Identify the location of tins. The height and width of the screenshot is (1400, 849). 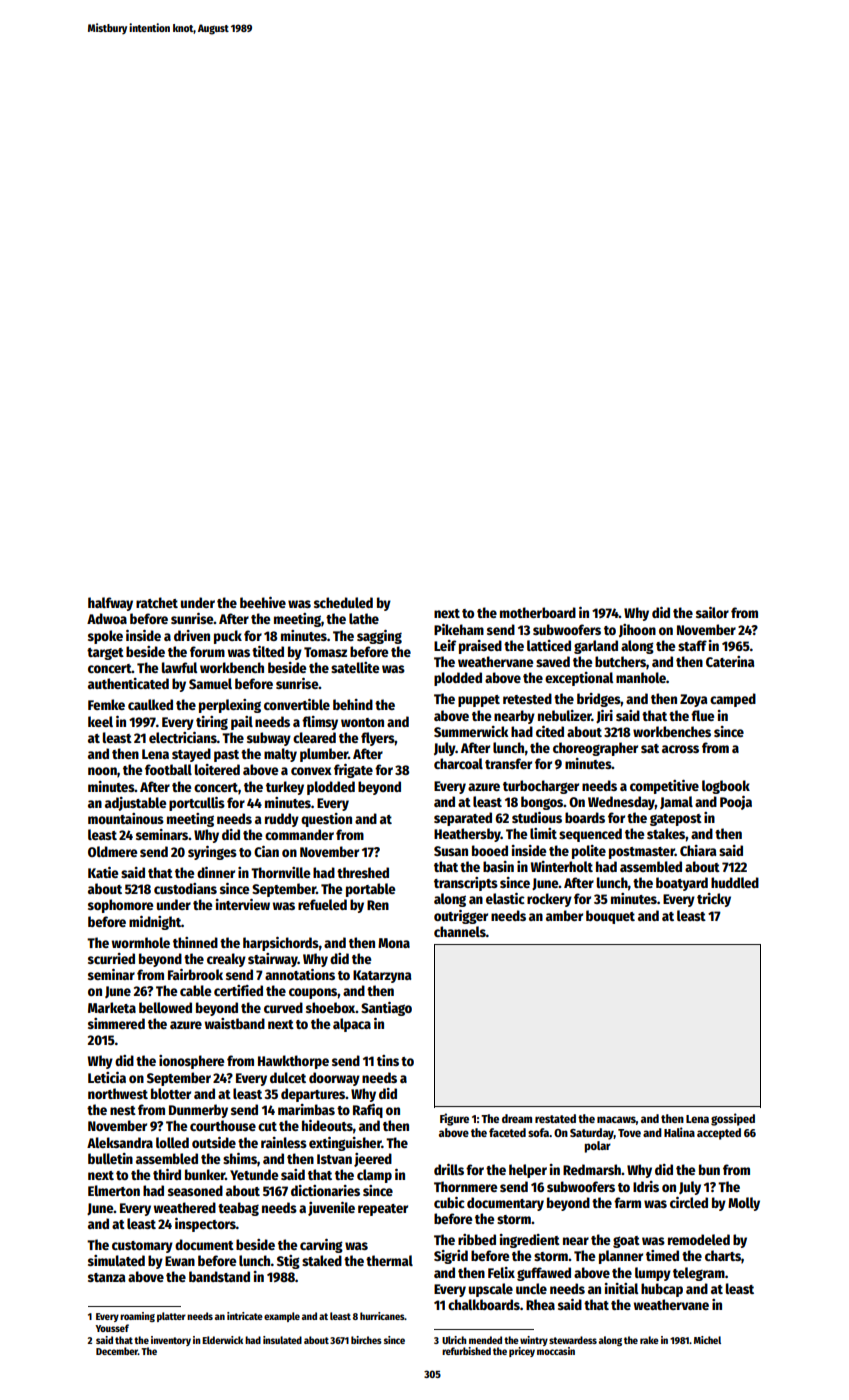
(388, 1060).
